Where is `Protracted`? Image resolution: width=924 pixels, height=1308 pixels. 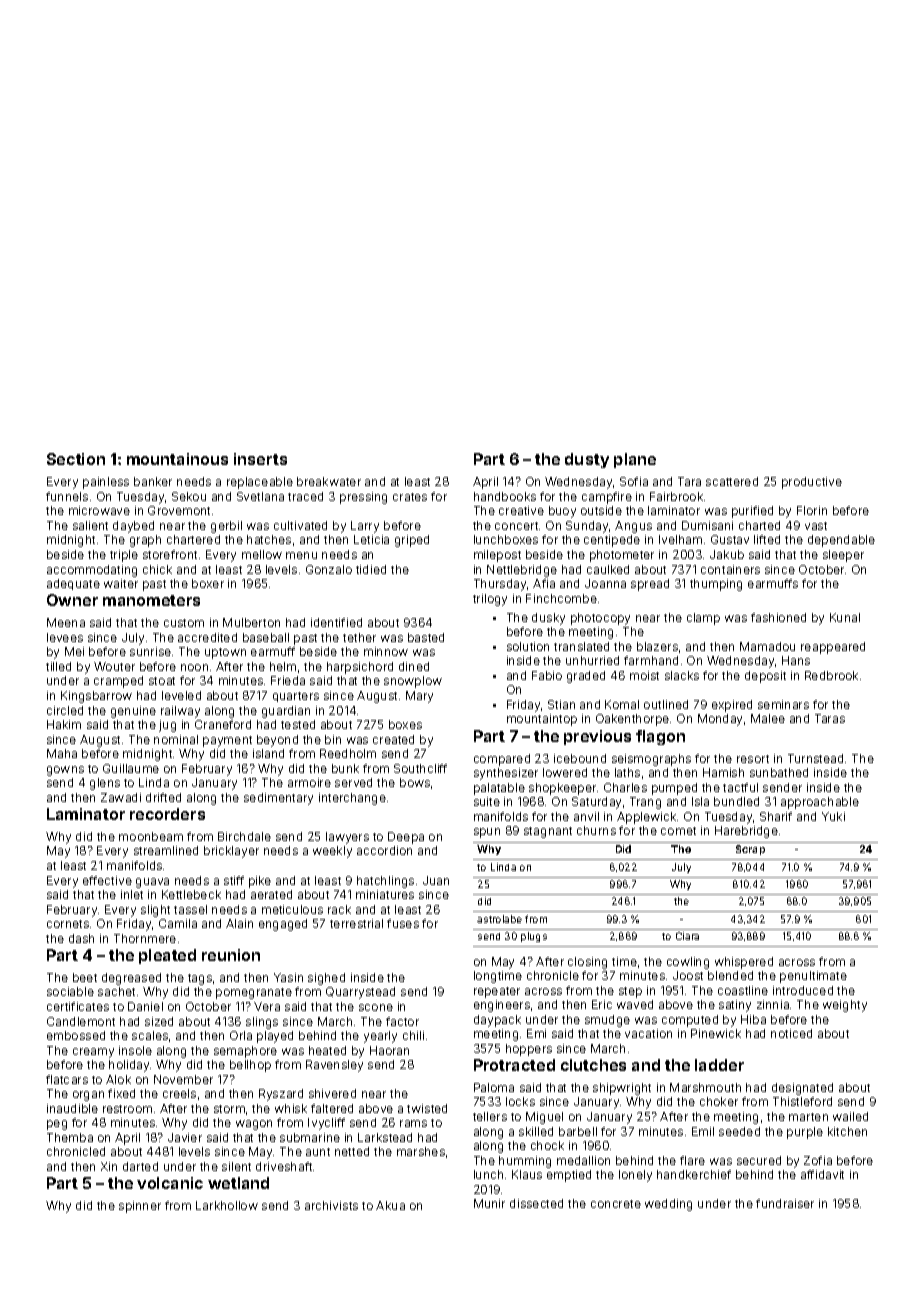 Protracted is located at coordinates (514, 1065).
